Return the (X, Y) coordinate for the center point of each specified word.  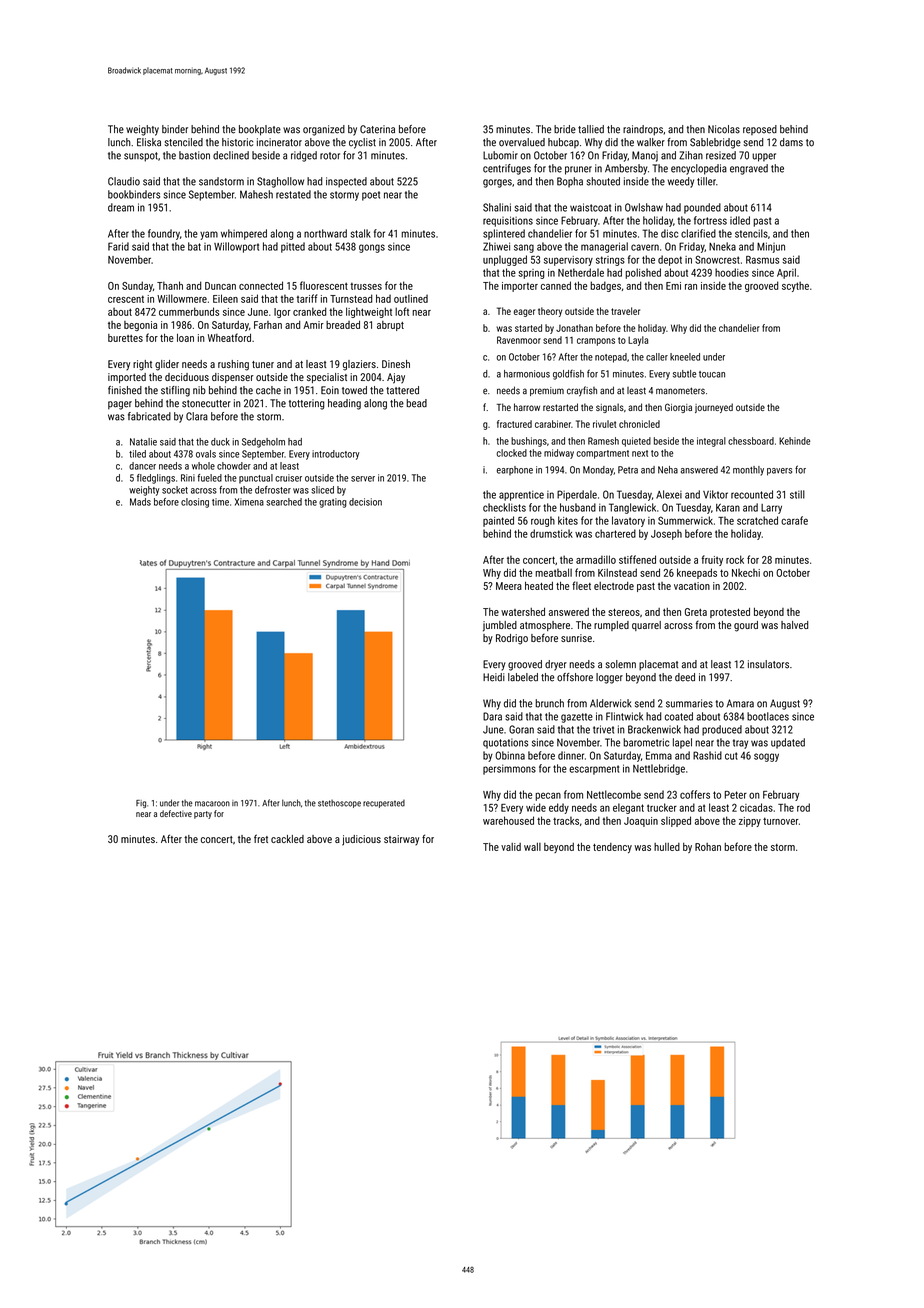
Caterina (377, 129)
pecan (548, 796)
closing (195, 503)
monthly (748, 471)
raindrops (643, 130)
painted (498, 521)
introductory (335, 455)
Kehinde (794, 441)
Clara (197, 416)
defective (176, 813)
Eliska (149, 142)
